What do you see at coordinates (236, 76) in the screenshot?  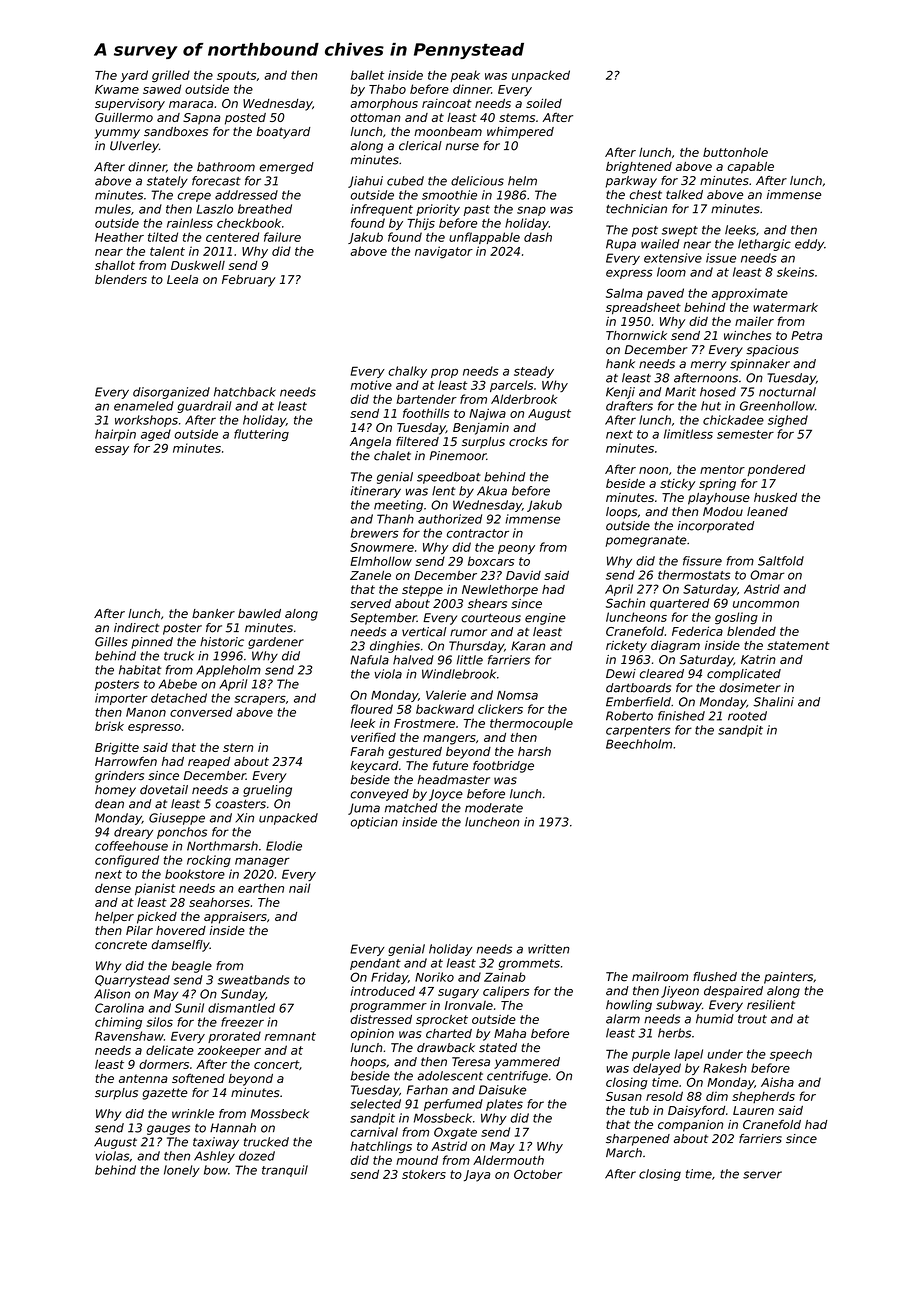 I see `spouts` at bounding box center [236, 76].
